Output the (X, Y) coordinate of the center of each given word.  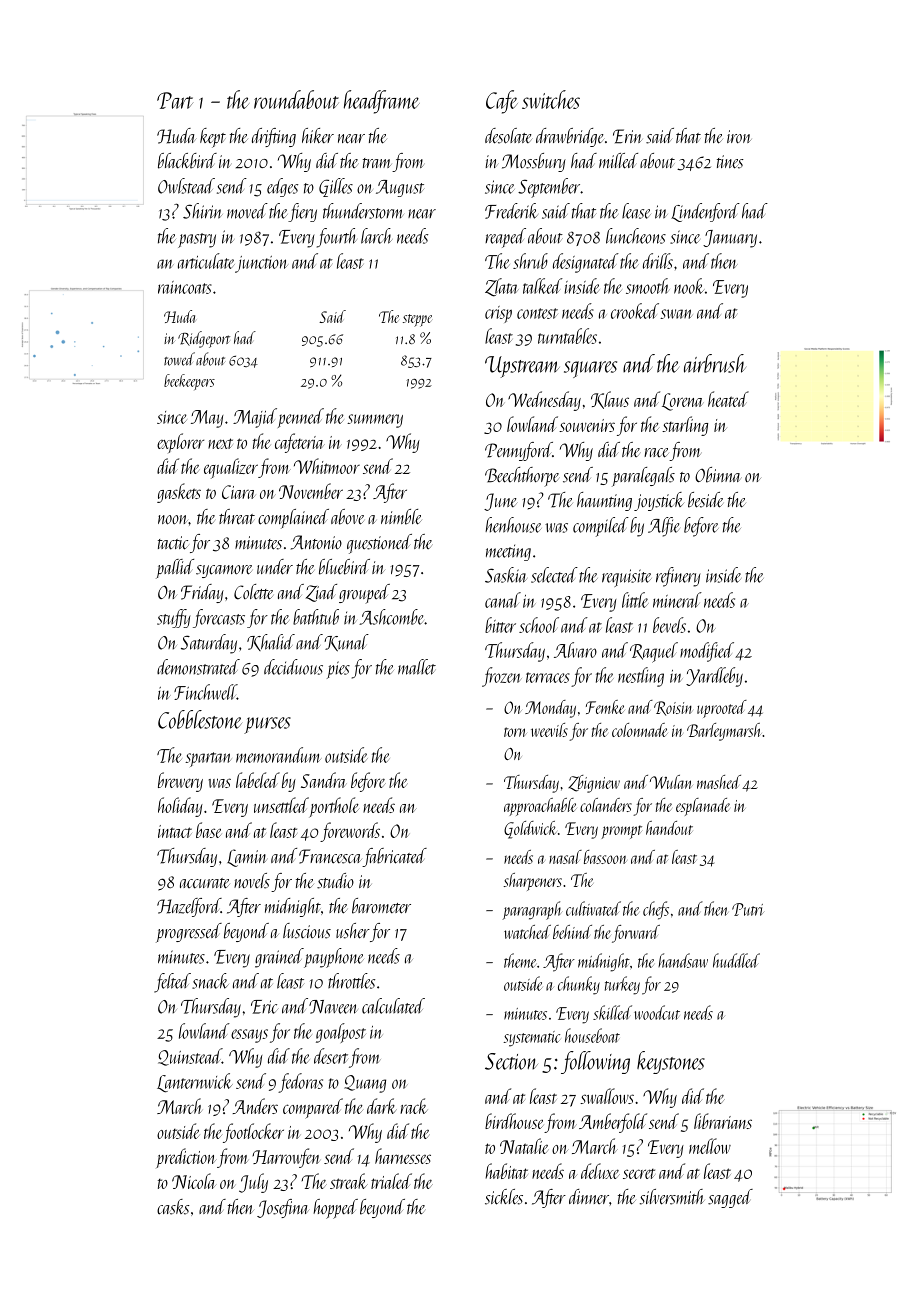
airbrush (715, 363)
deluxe (600, 1171)
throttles (351, 981)
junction (261, 264)
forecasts (219, 618)
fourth (337, 238)
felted (172, 983)
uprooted (722, 709)
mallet (417, 667)
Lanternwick (195, 1083)
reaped (505, 238)
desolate (509, 136)
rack (413, 1106)
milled (618, 161)
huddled (736, 960)
